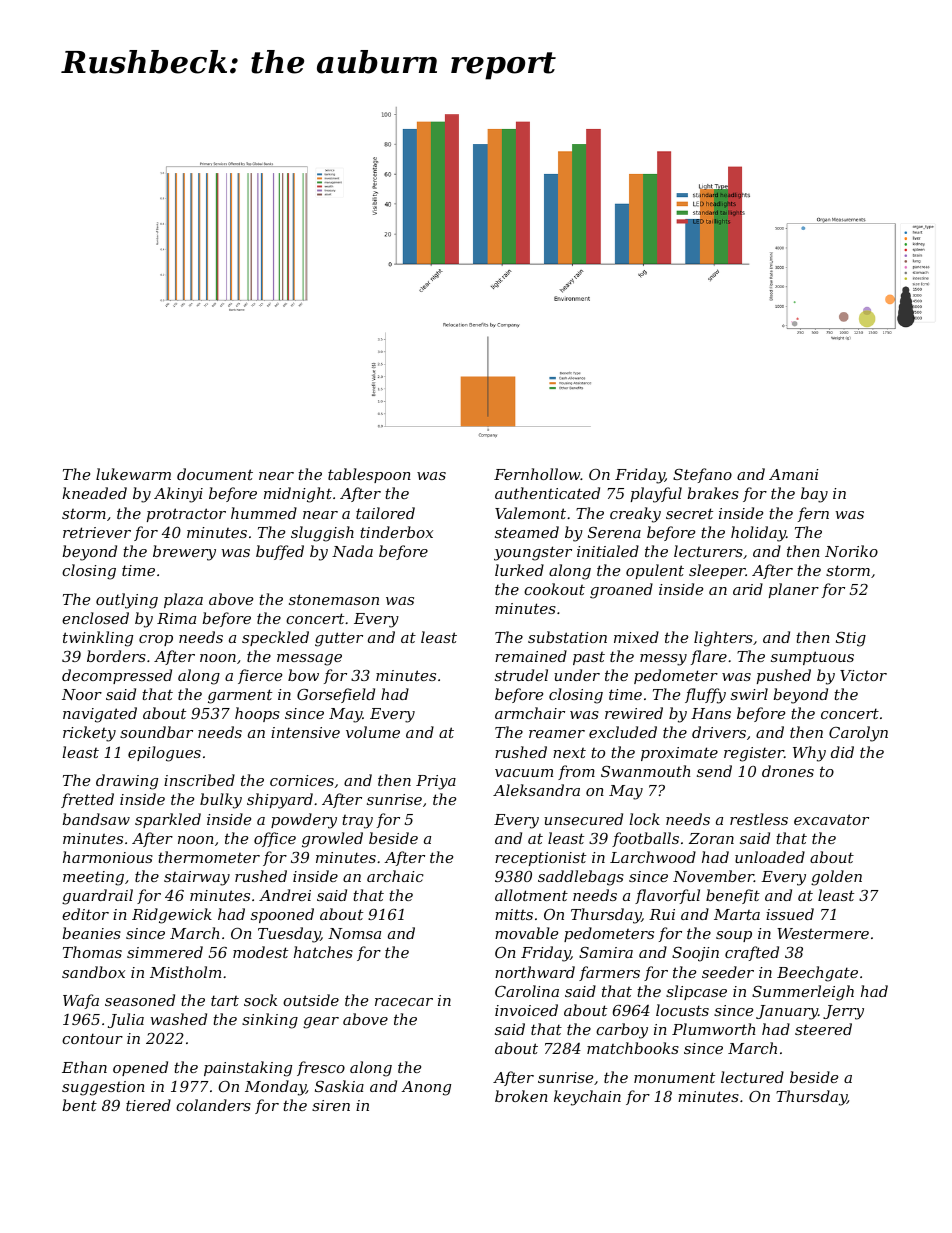 Image resolution: width=952 pixels, height=1233 pixels. Describe the element at coordinates (803, 993) in the page. I see `Summerleigh` at that location.
